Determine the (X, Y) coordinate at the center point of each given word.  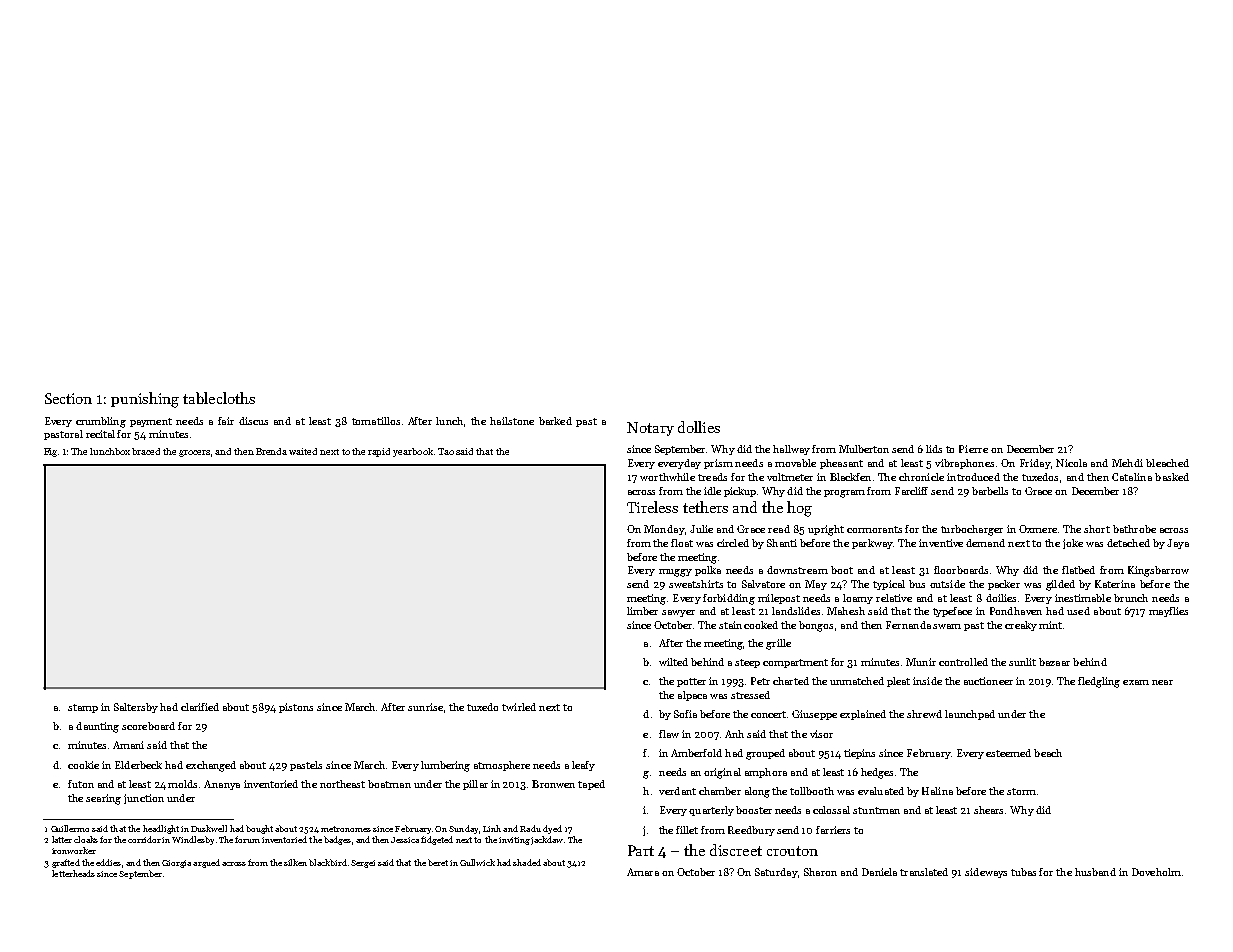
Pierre (973, 449)
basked (1172, 477)
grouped (765, 754)
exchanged (211, 766)
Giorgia (176, 864)
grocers (194, 453)
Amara (643, 872)
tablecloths (219, 398)
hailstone (512, 421)
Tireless (652, 507)
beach (1048, 753)
